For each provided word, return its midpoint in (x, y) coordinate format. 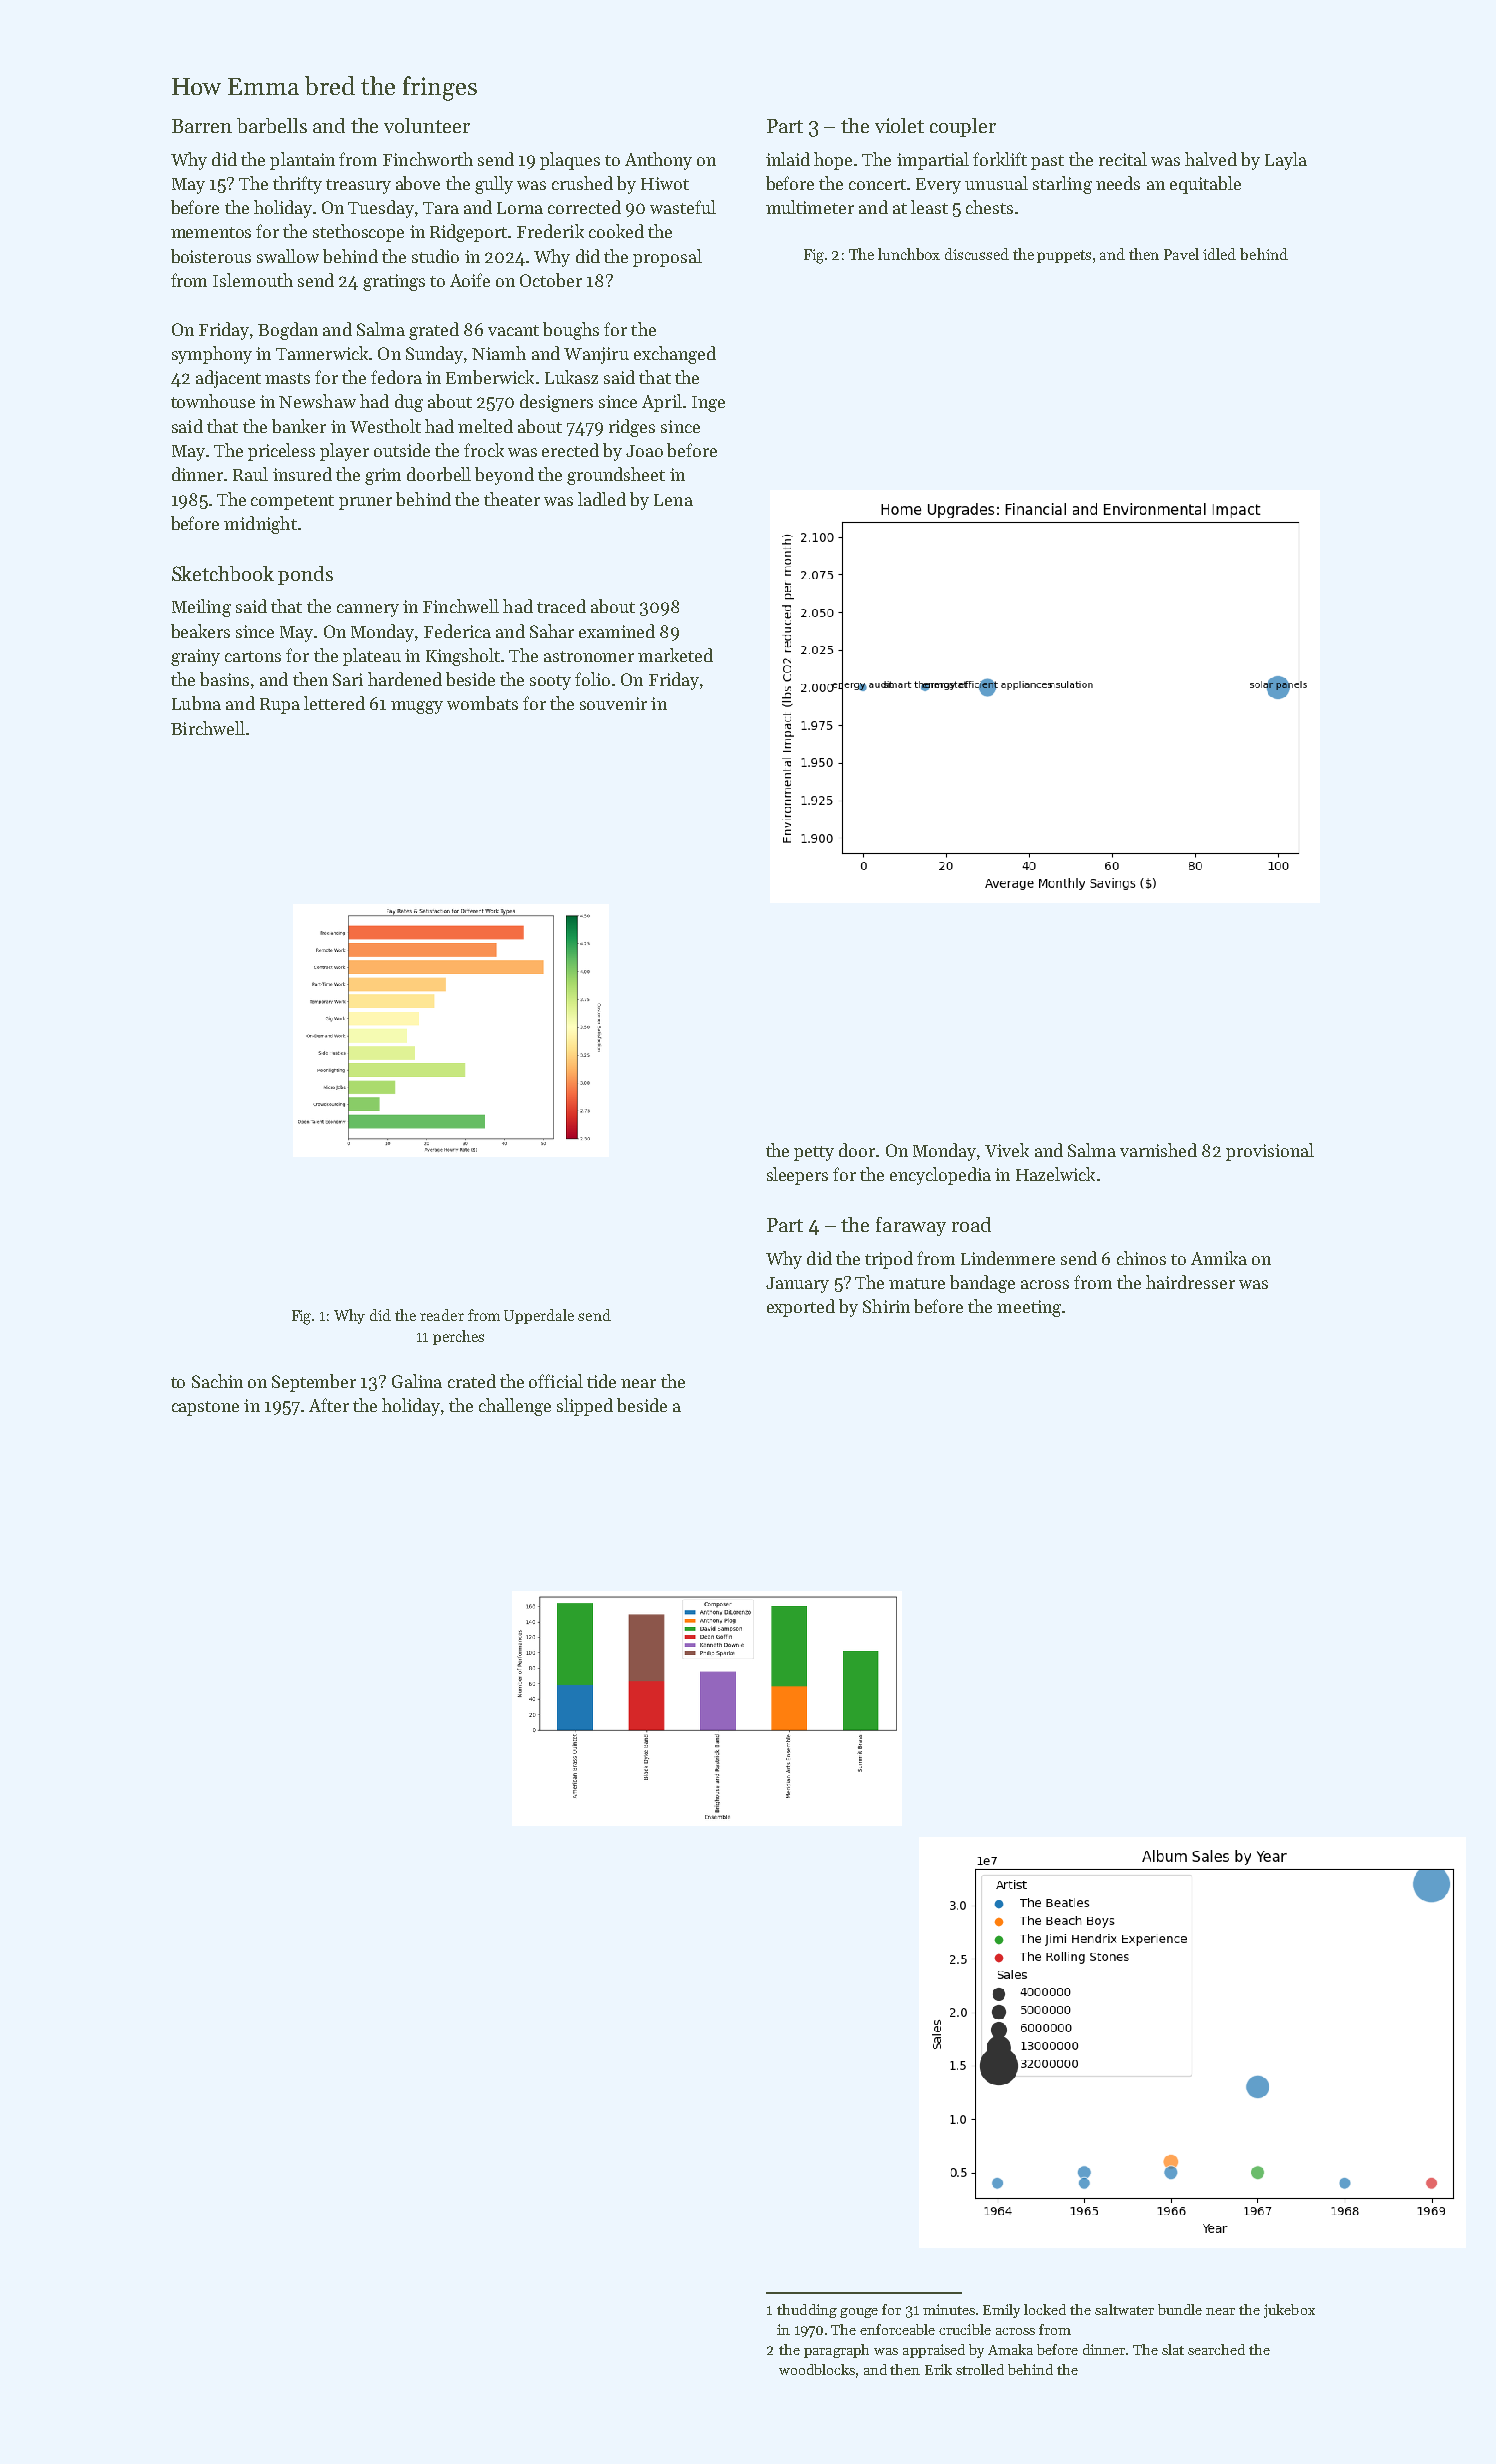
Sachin (217, 1381)
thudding (807, 2311)
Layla (1286, 161)
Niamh (499, 353)
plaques (570, 161)
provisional (1270, 1152)
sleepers (797, 1176)
